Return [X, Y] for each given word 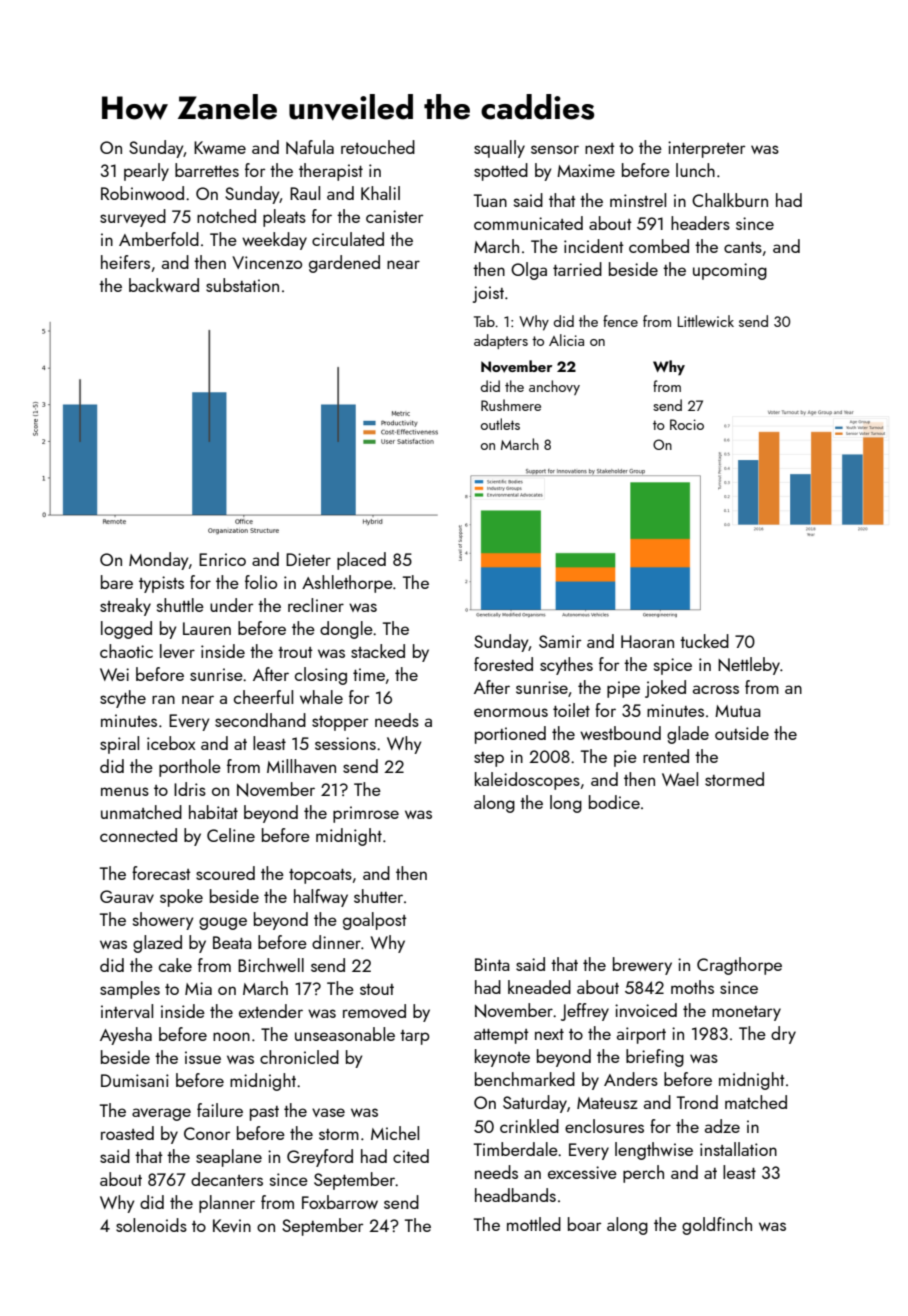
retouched [378, 147]
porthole [190, 768]
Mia [198, 988]
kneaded [539, 987]
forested [503, 664]
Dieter [308, 559]
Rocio [687, 424]
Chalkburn [730, 200]
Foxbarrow [340, 1202]
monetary [746, 1013]
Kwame [220, 147]
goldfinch [717, 1226]
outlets [500, 424]
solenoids [151, 1225]
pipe [623, 689]
